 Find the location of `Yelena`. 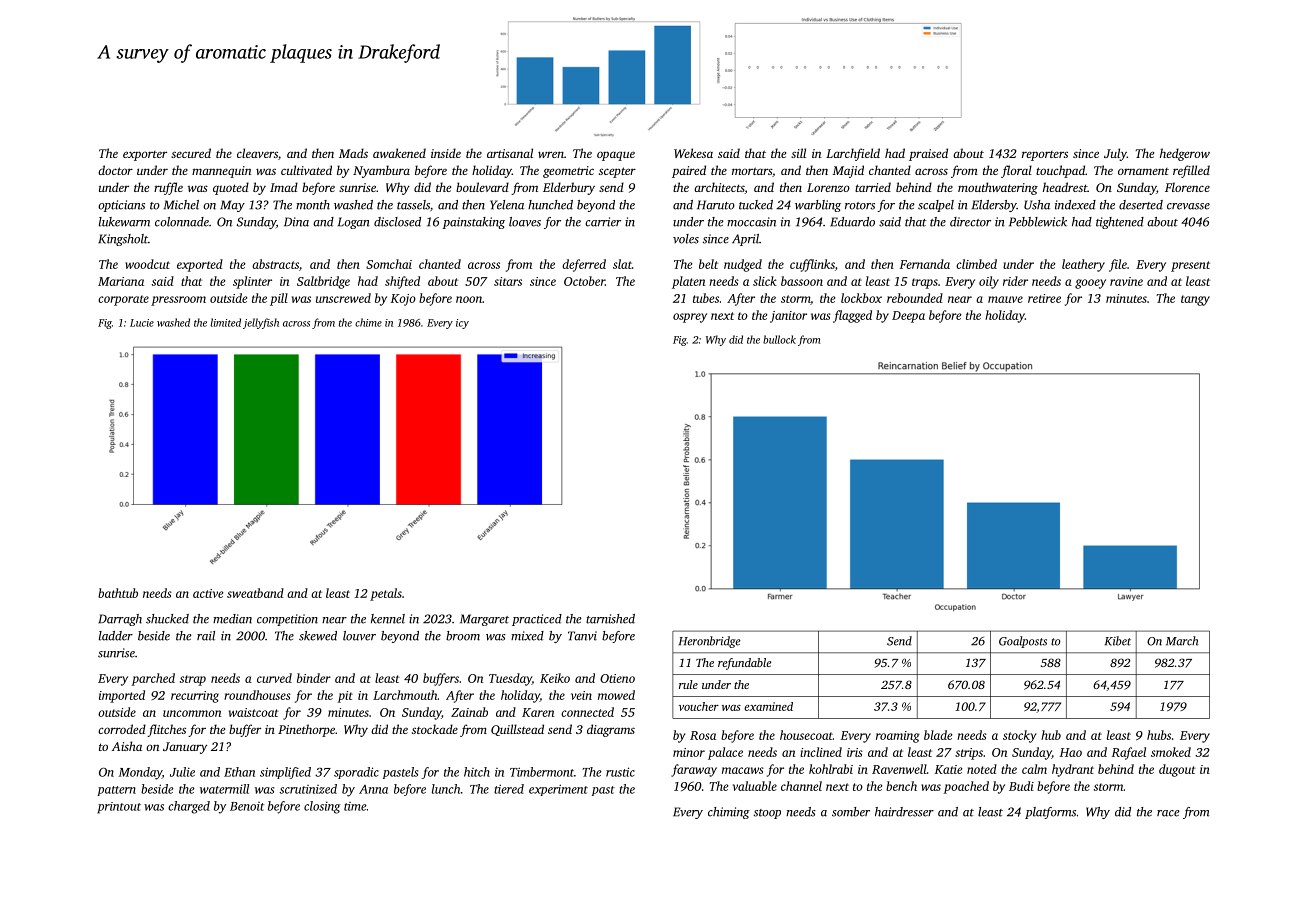

Yelena is located at coordinates (507, 205).
